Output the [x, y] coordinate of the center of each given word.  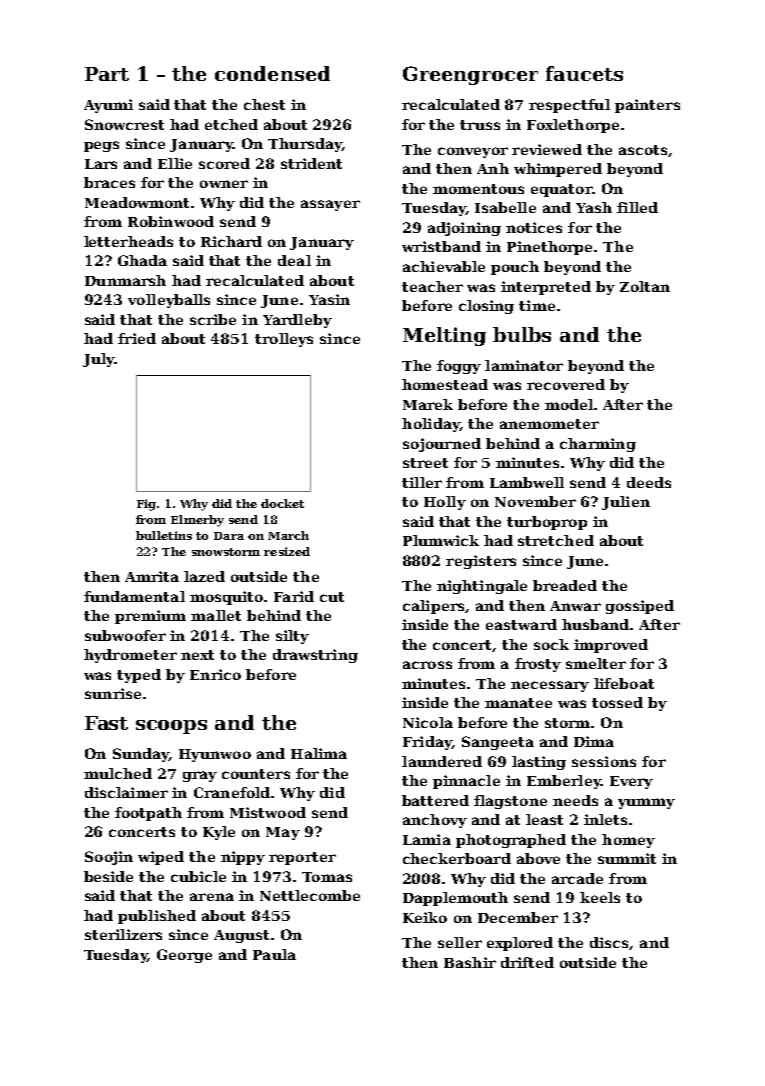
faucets [584, 73]
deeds [649, 482]
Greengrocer [470, 75]
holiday [430, 425]
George [184, 956]
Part [107, 74]
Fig [146, 505]
